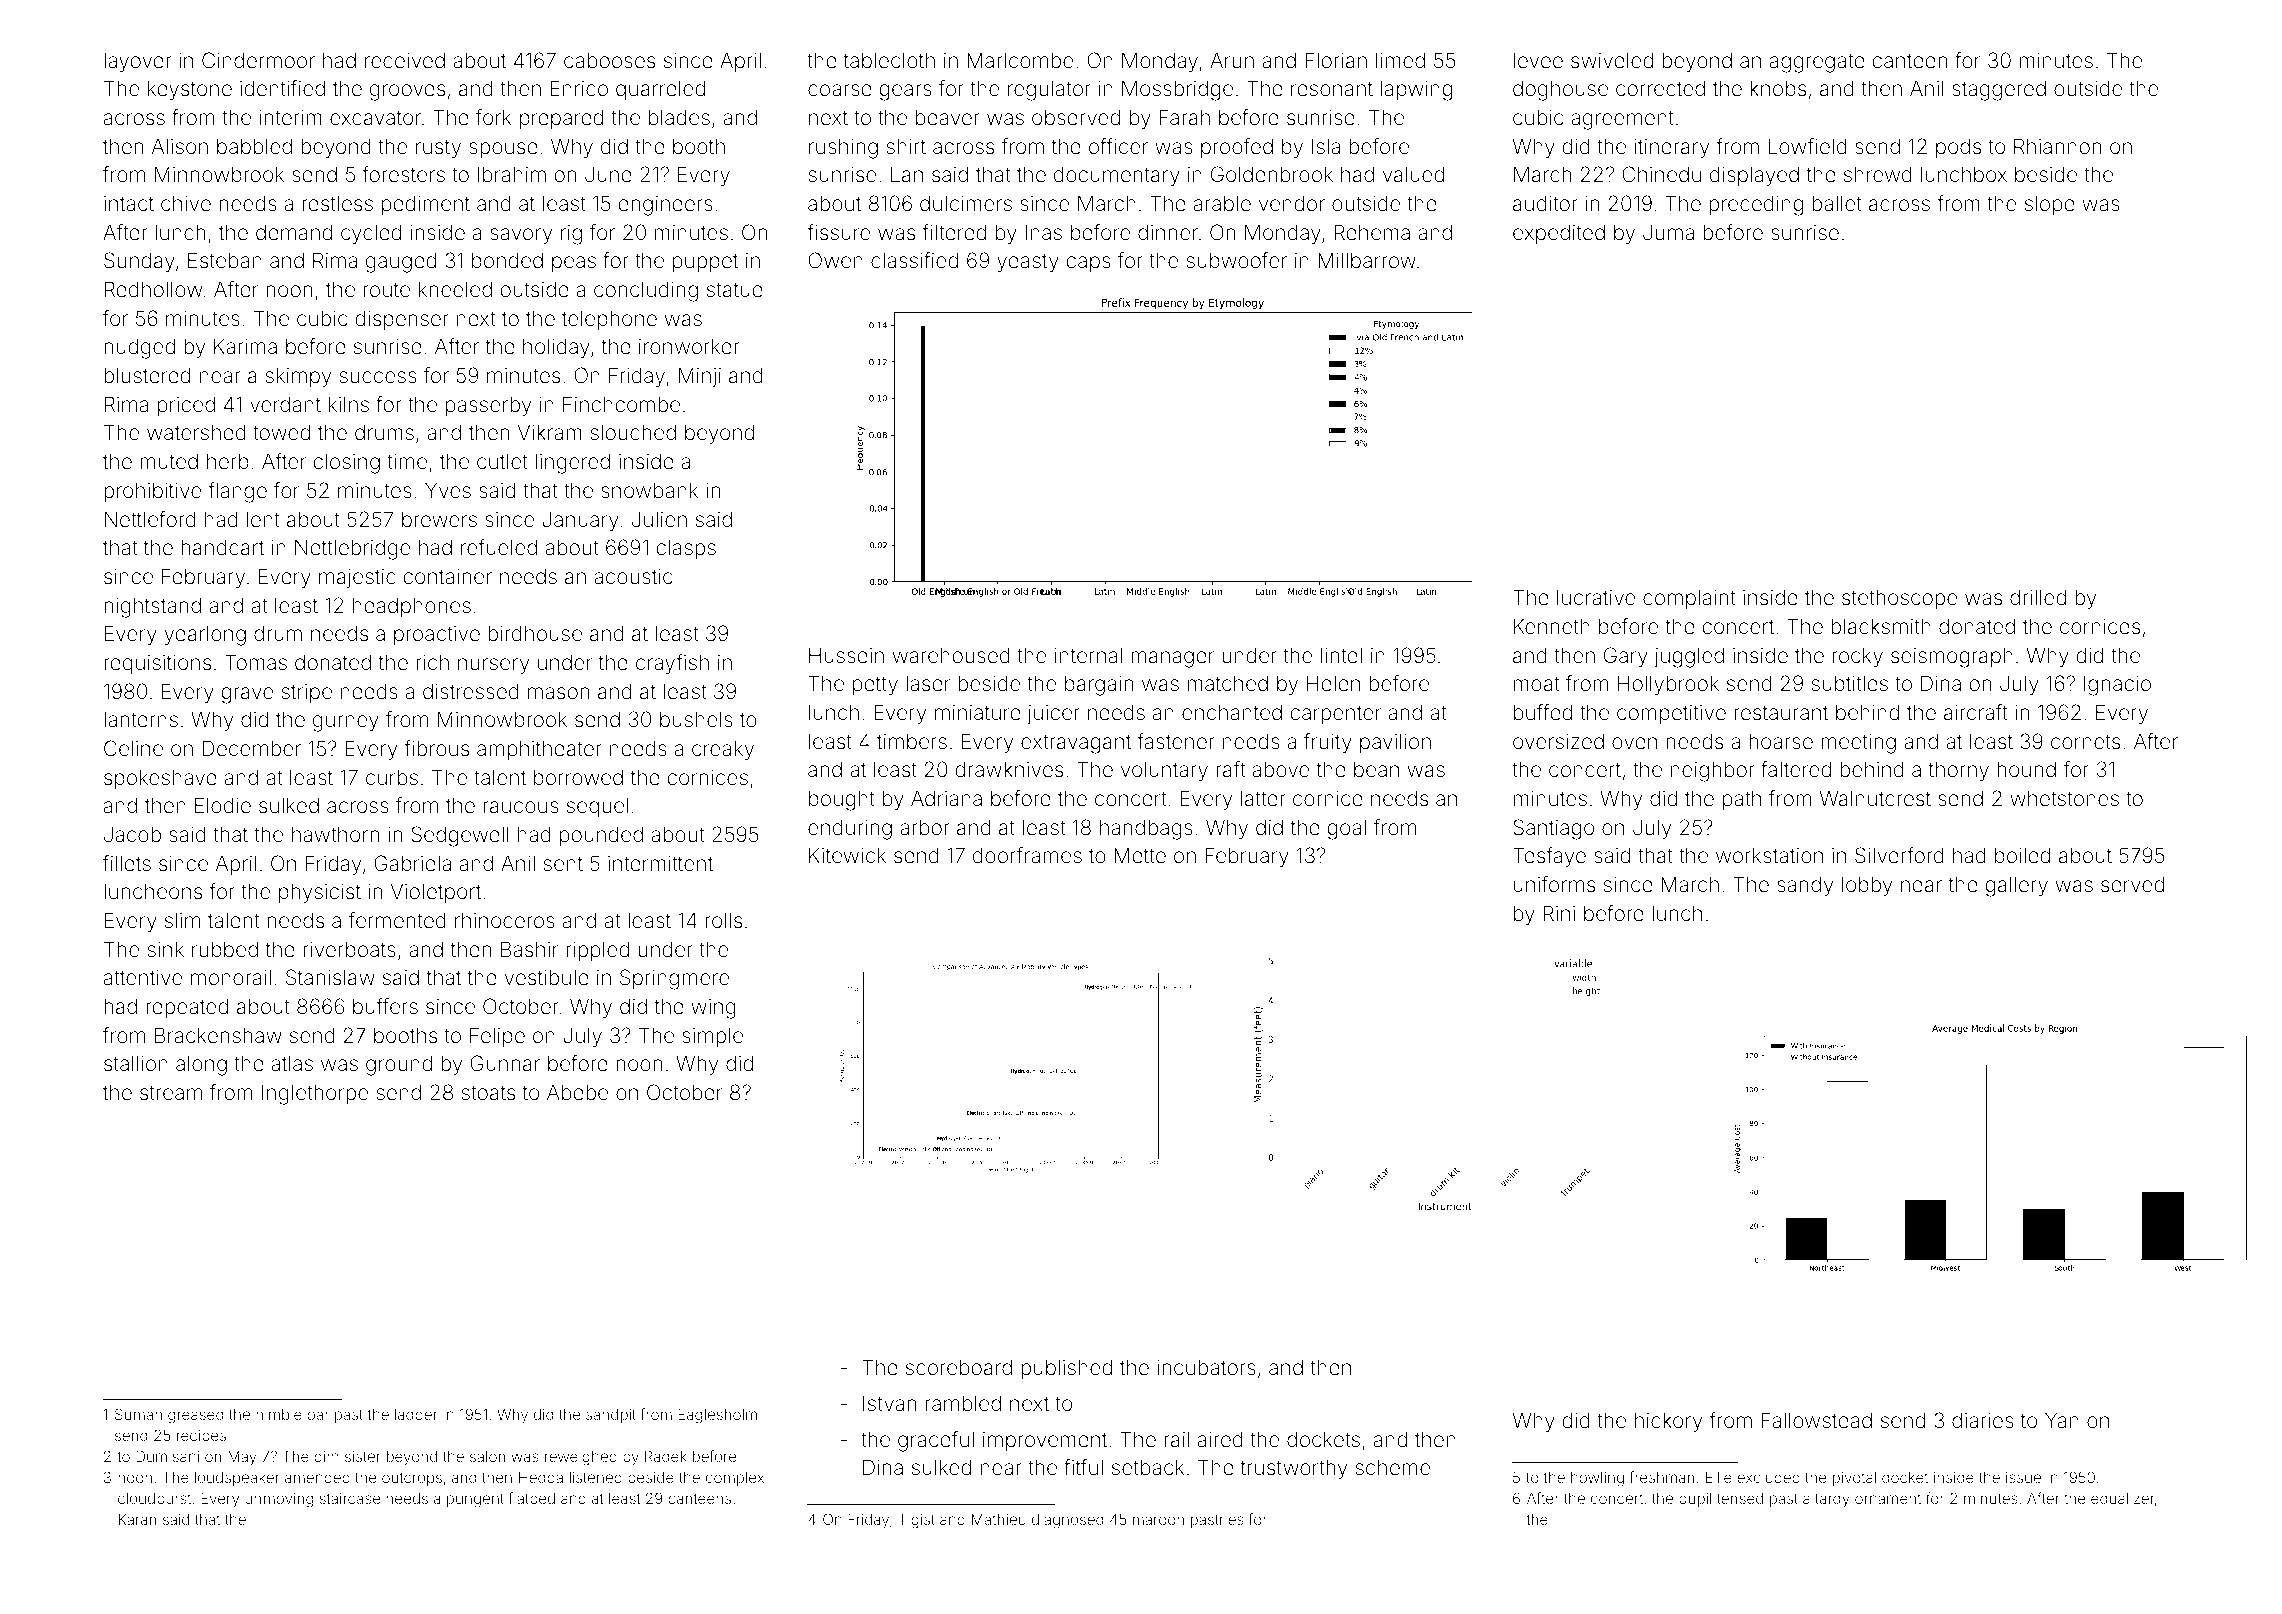  I want to click on yeasty, so click(1028, 263).
